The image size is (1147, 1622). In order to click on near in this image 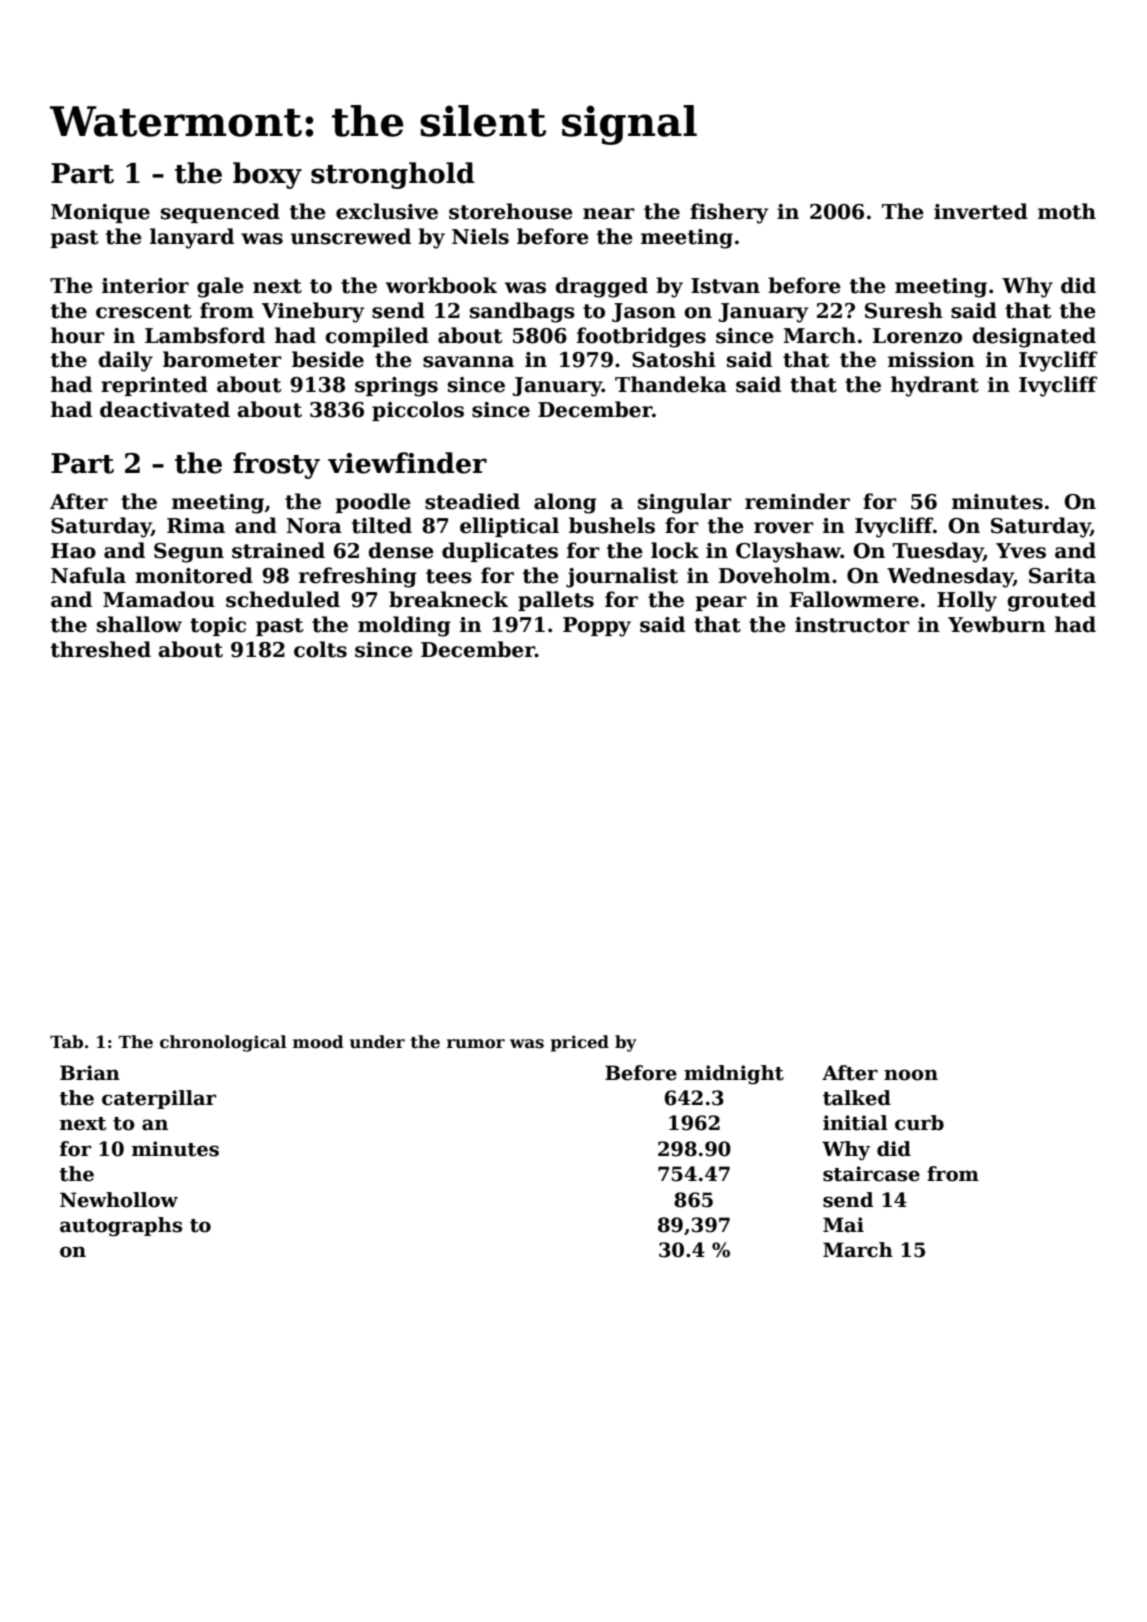, I will do `click(609, 214)`.
